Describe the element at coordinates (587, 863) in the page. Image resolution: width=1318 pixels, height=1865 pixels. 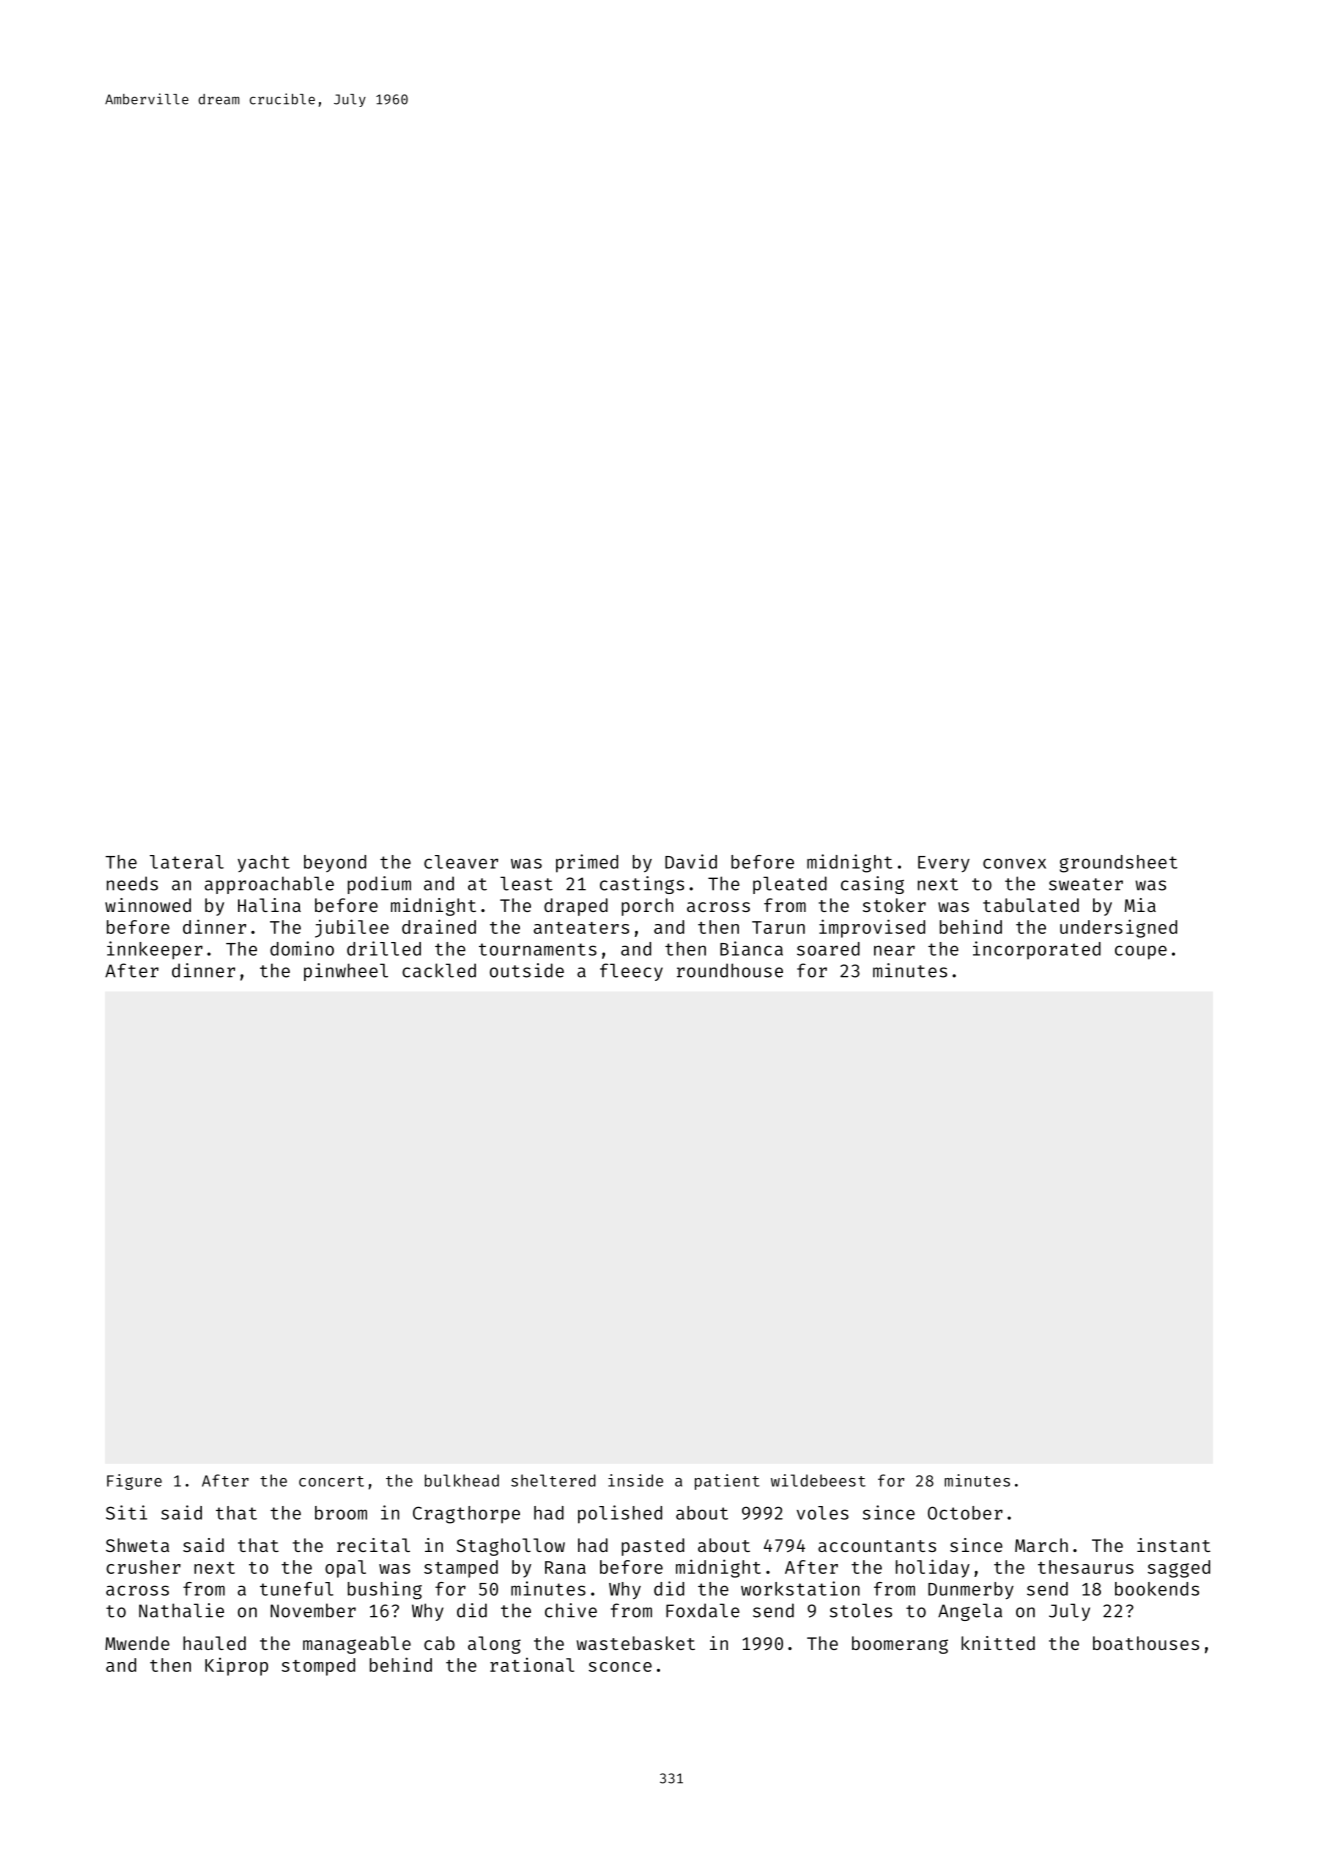
I see `primed` at that location.
